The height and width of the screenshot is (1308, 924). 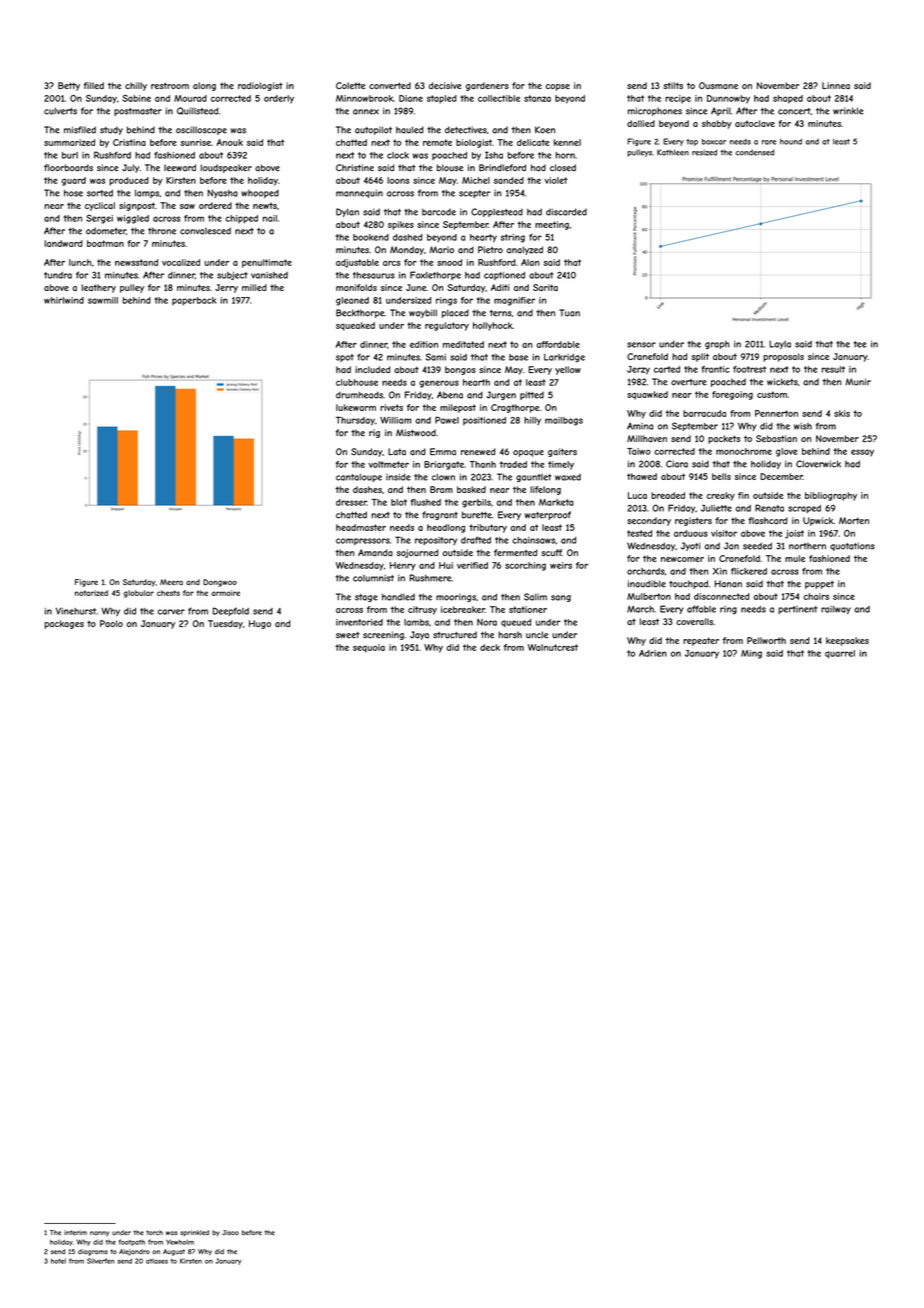 What do you see at coordinates (755, 152) in the screenshot?
I see `condensed` at bounding box center [755, 152].
